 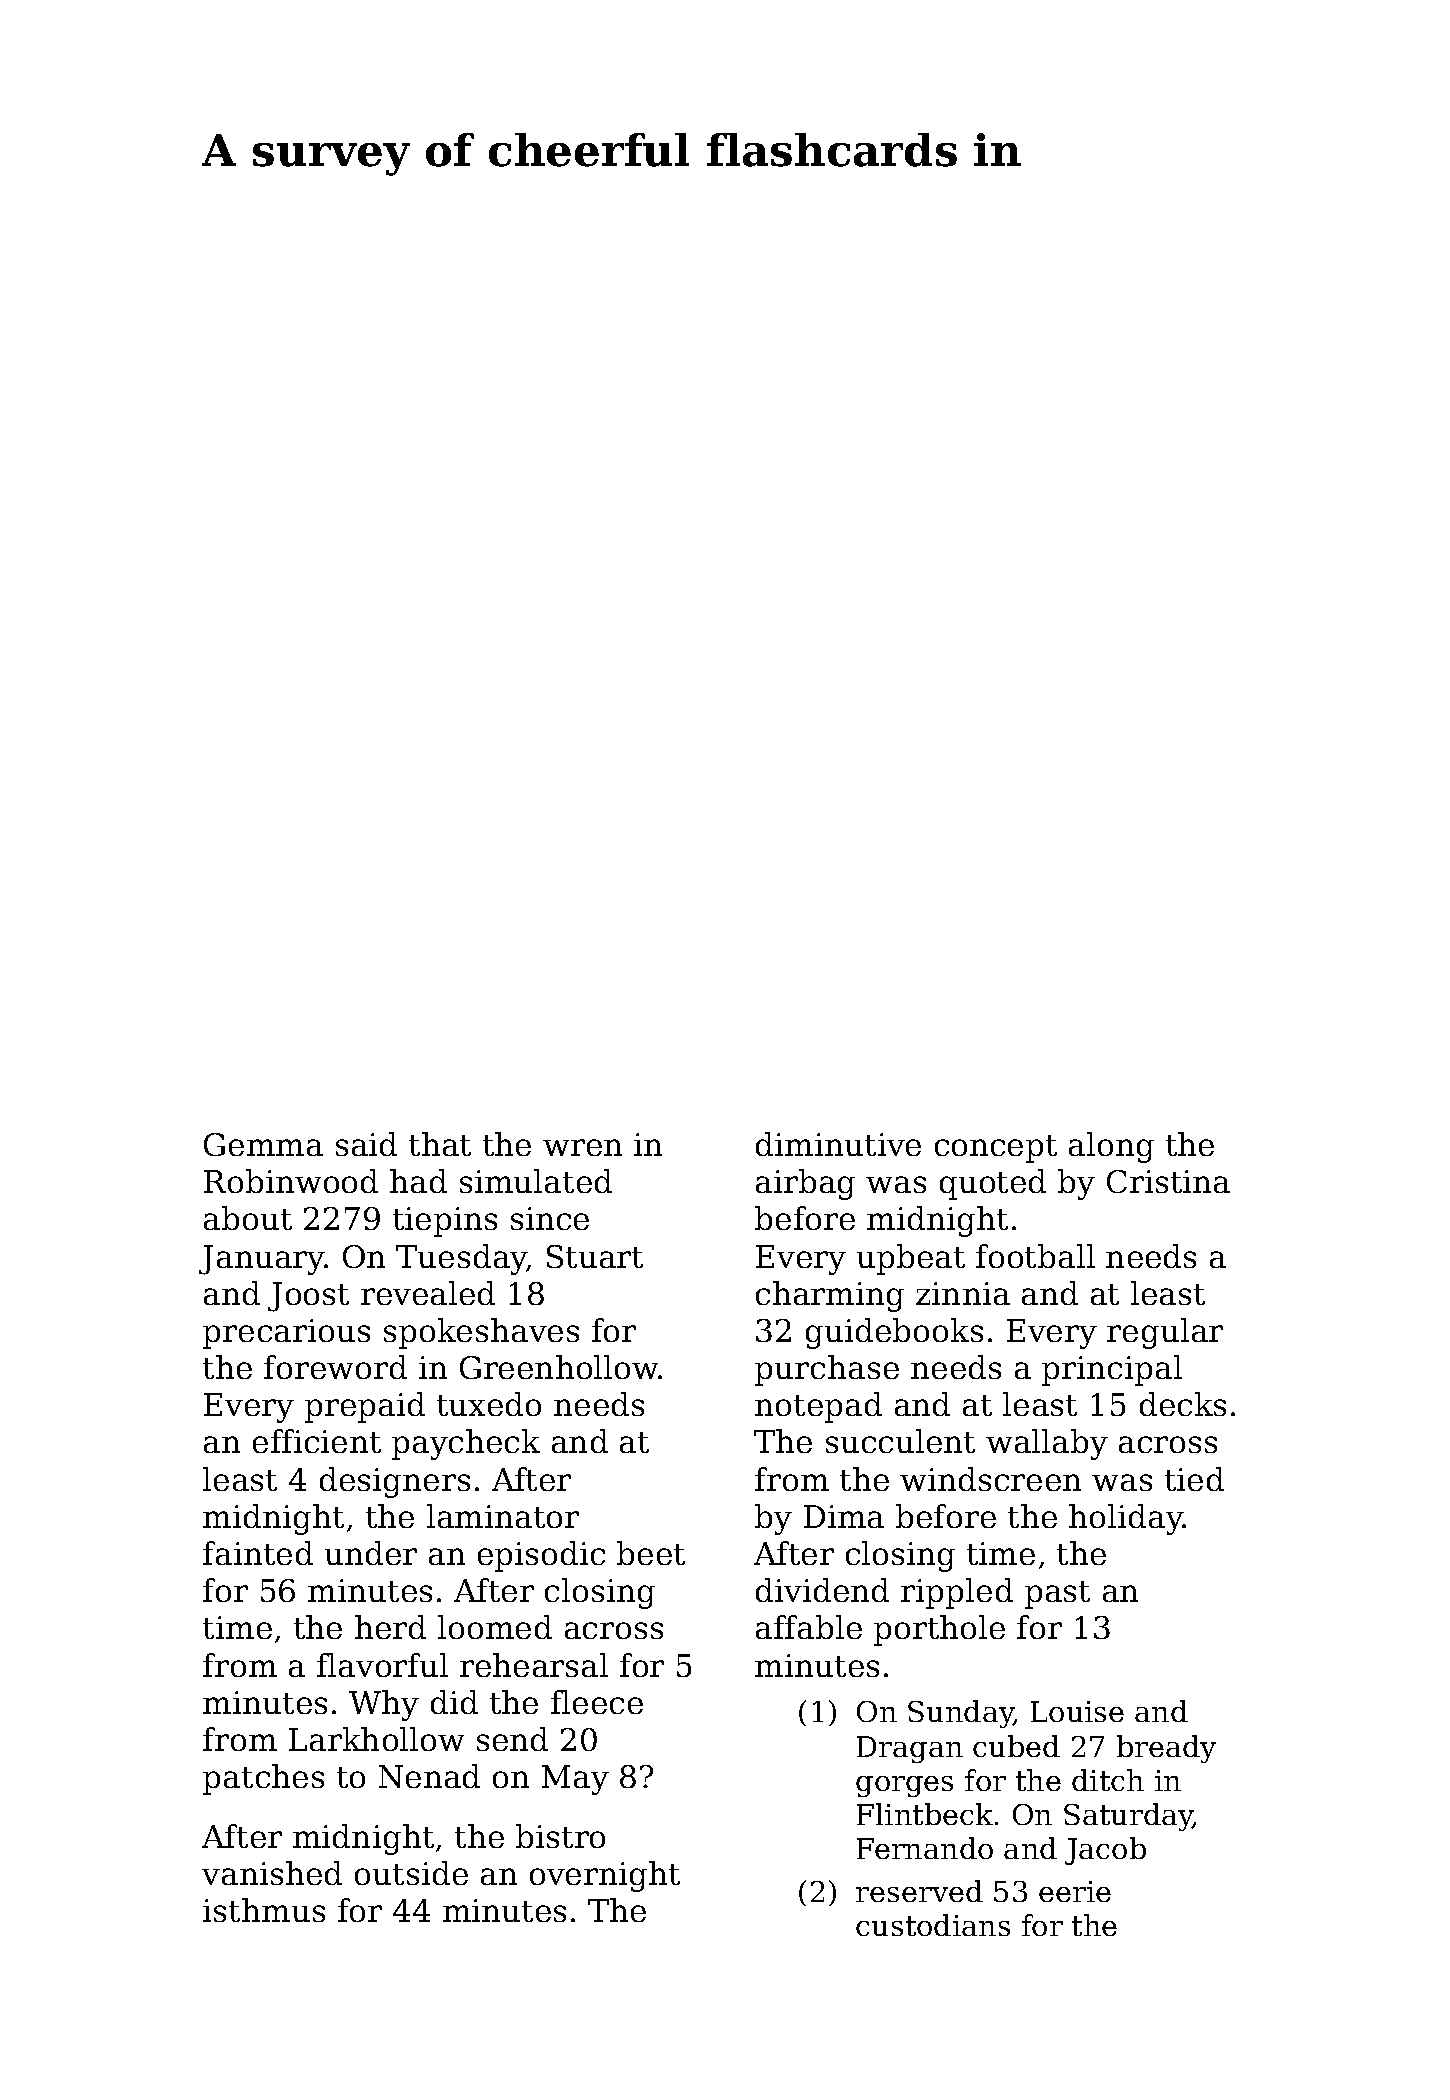 I want to click on beet, so click(x=651, y=1553).
